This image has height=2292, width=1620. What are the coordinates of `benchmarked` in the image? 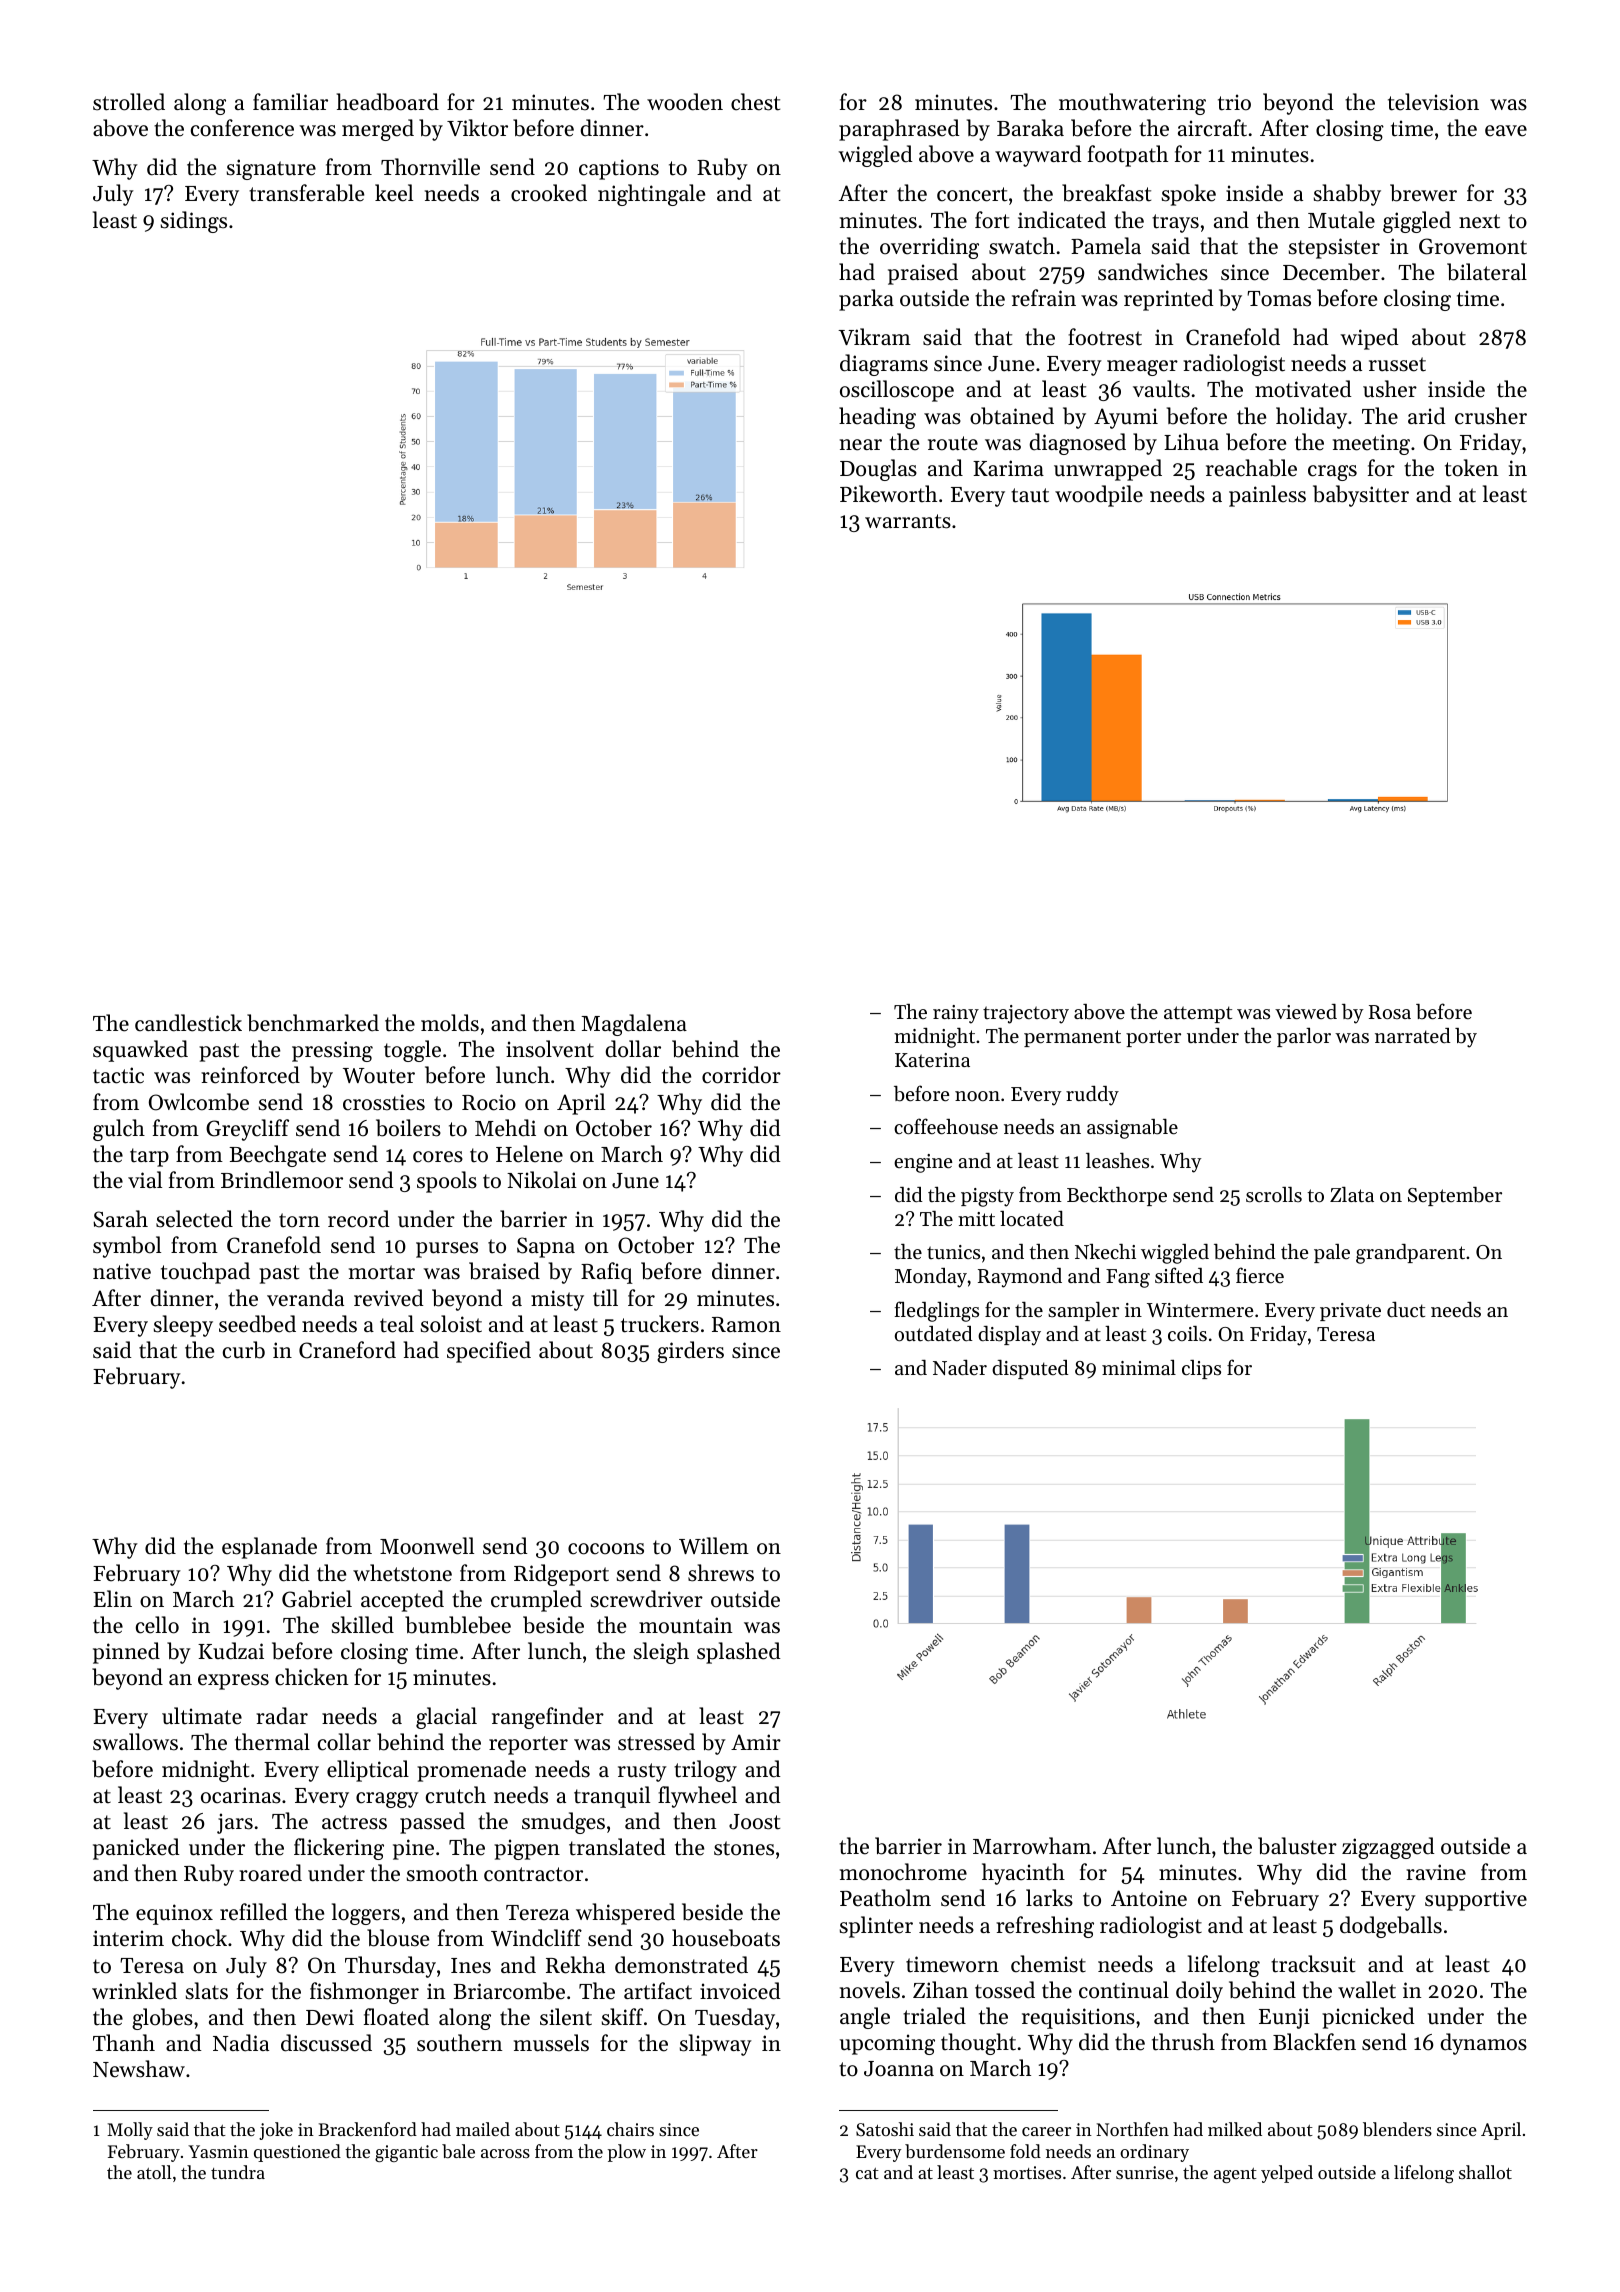 It's located at (313, 1023).
